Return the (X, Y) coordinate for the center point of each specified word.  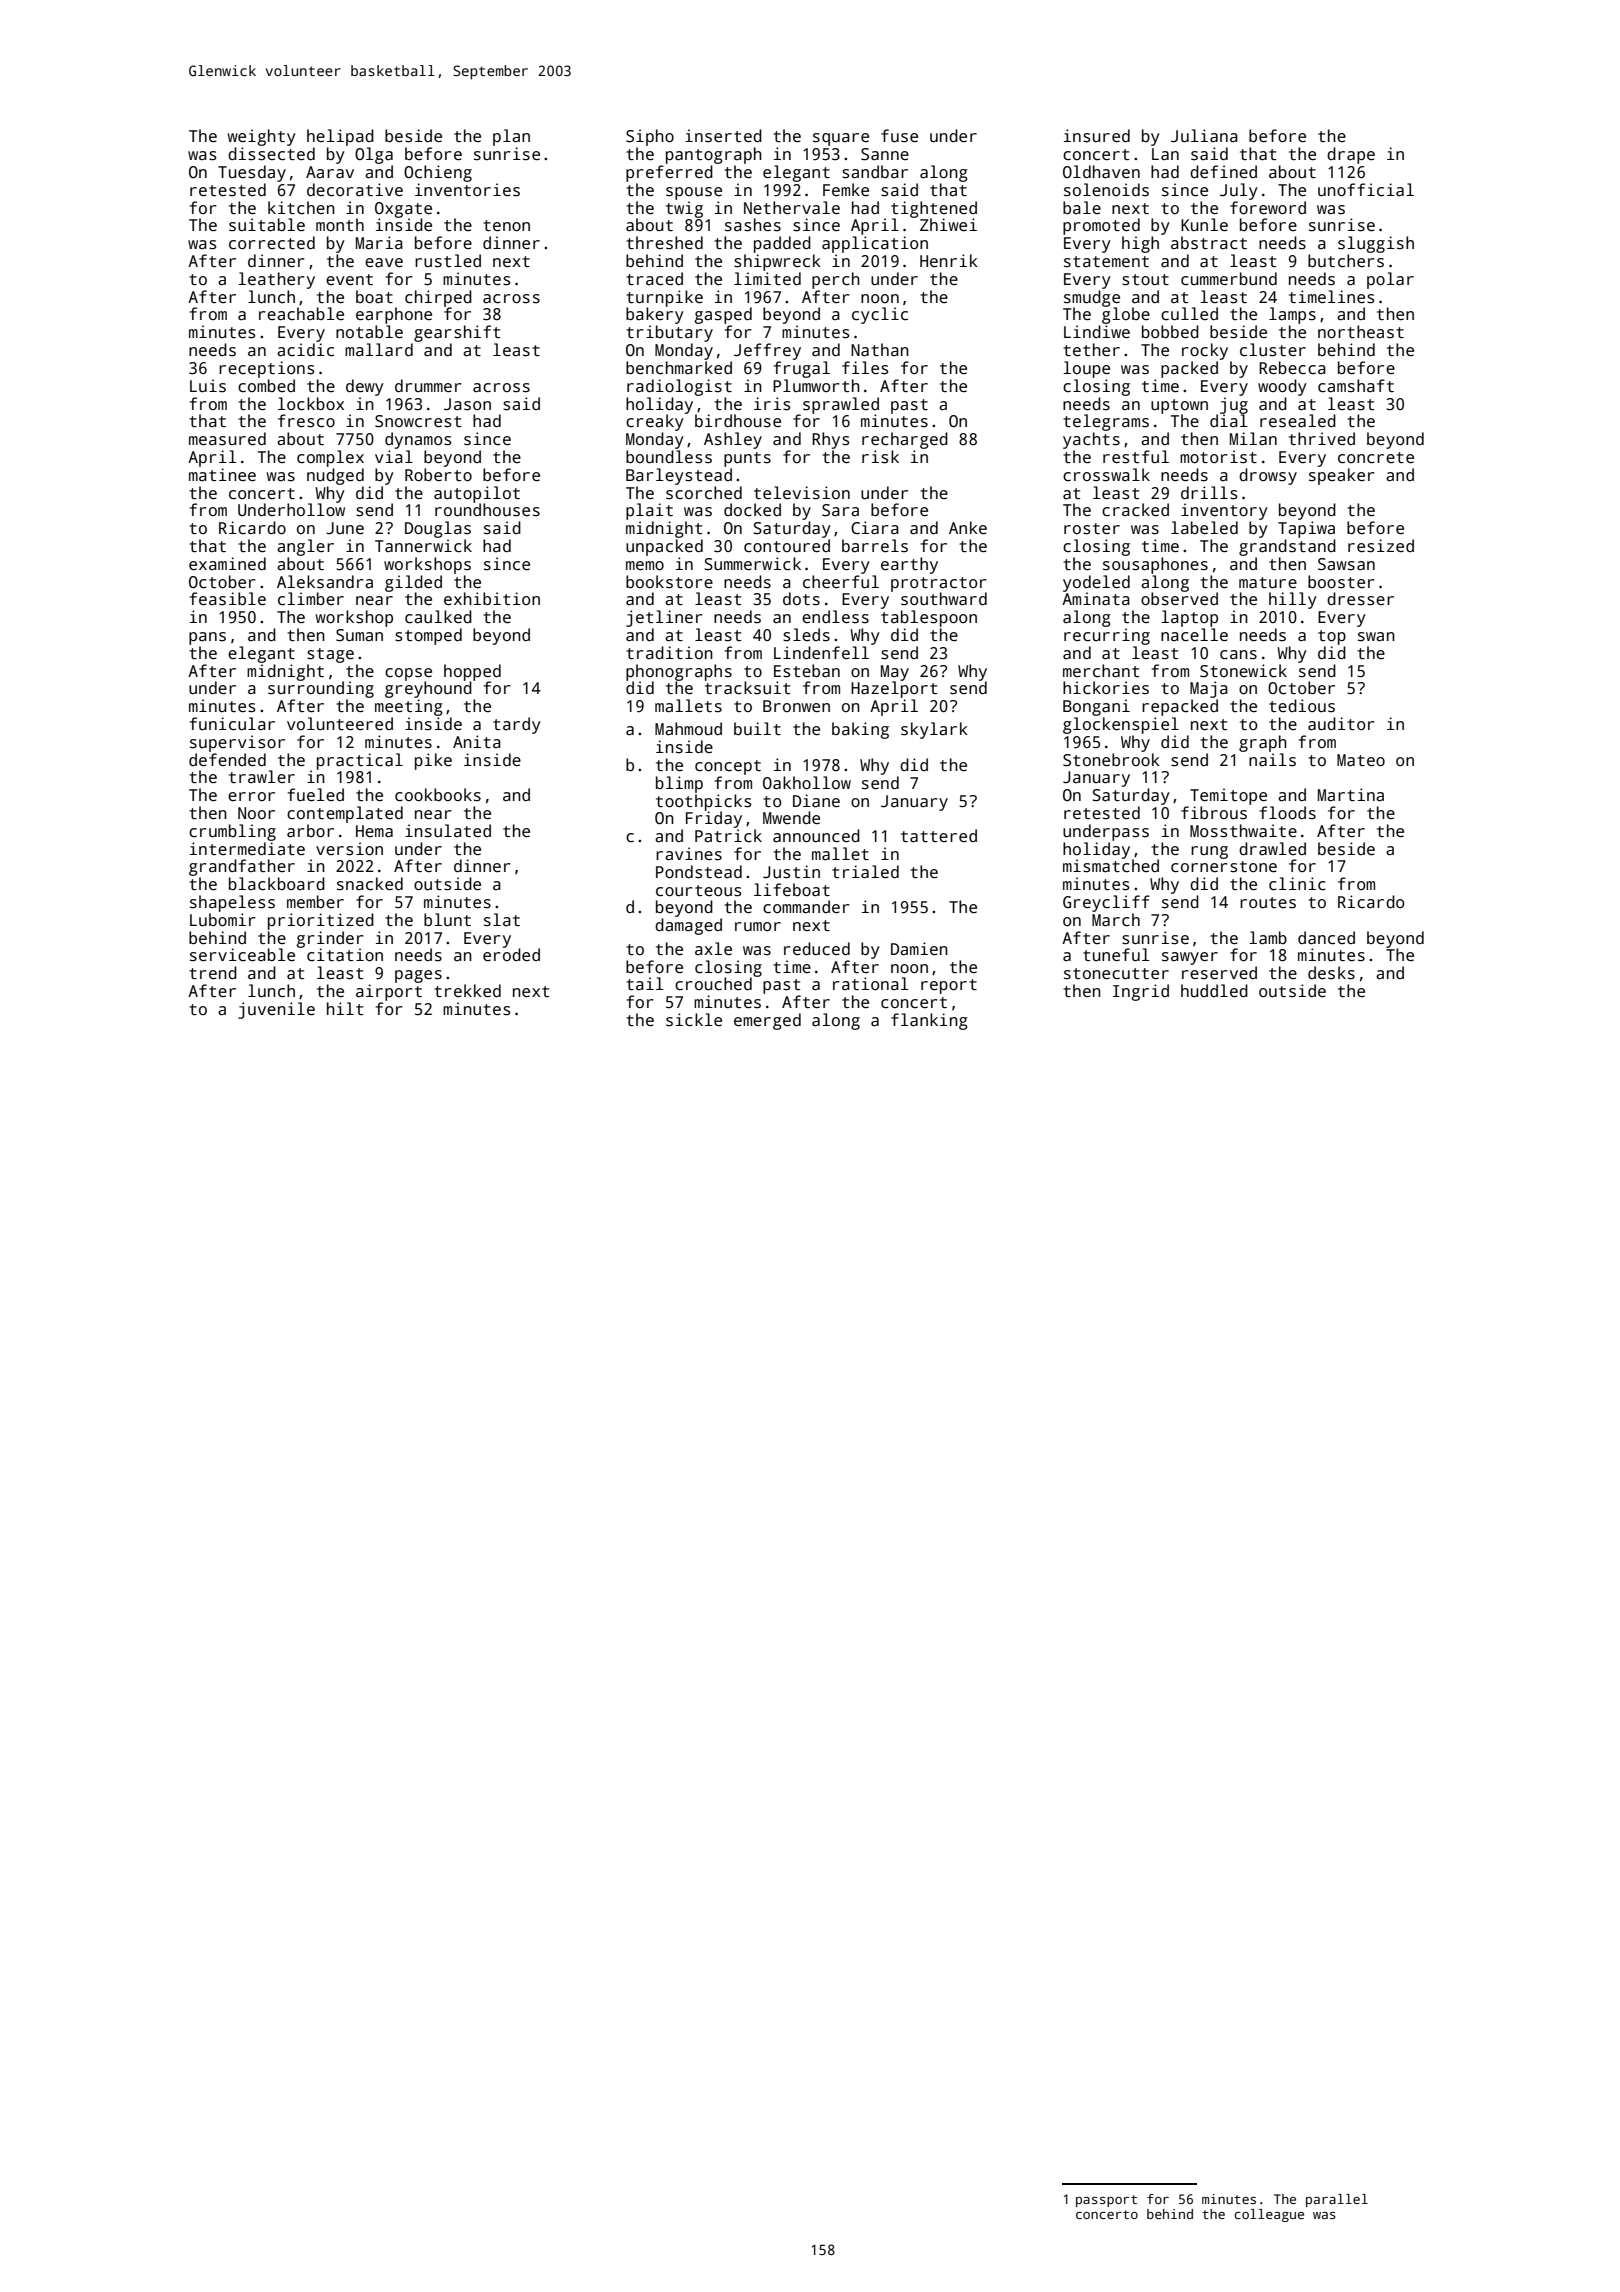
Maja (1209, 689)
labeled (1204, 527)
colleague (1269, 2215)
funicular (232, 724)
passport (1106, 2201)
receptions (267, 369)
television (802, 493)
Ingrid (1141, 992)
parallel (1337, 2200)
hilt (345, 1008)
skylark (934, 730)
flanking (929, 1021)
